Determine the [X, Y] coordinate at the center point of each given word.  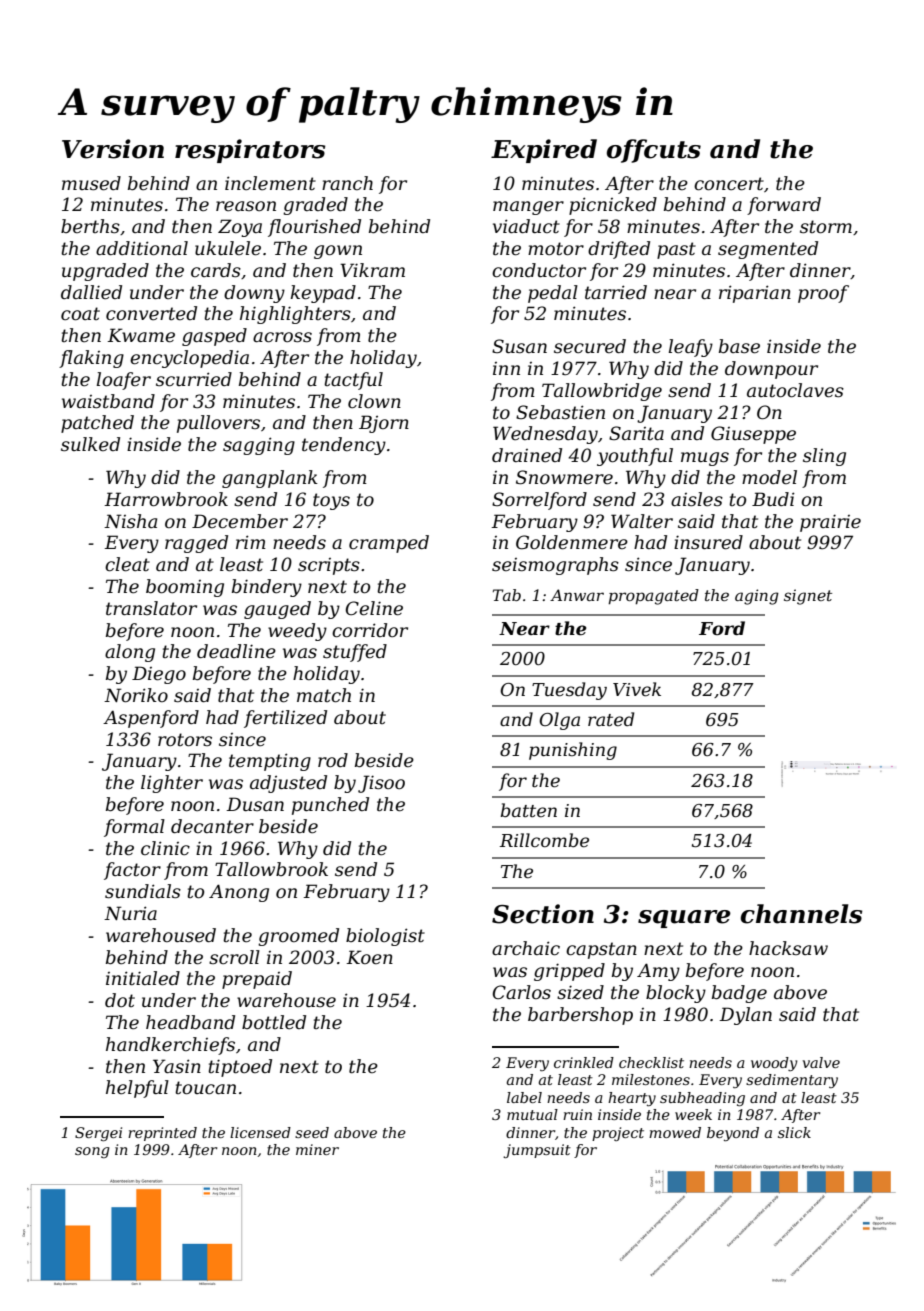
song [92, 1152]
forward [784, 206]
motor [556, 249]
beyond [733, 1134]
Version [113, 149]
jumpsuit [537, 1151]
